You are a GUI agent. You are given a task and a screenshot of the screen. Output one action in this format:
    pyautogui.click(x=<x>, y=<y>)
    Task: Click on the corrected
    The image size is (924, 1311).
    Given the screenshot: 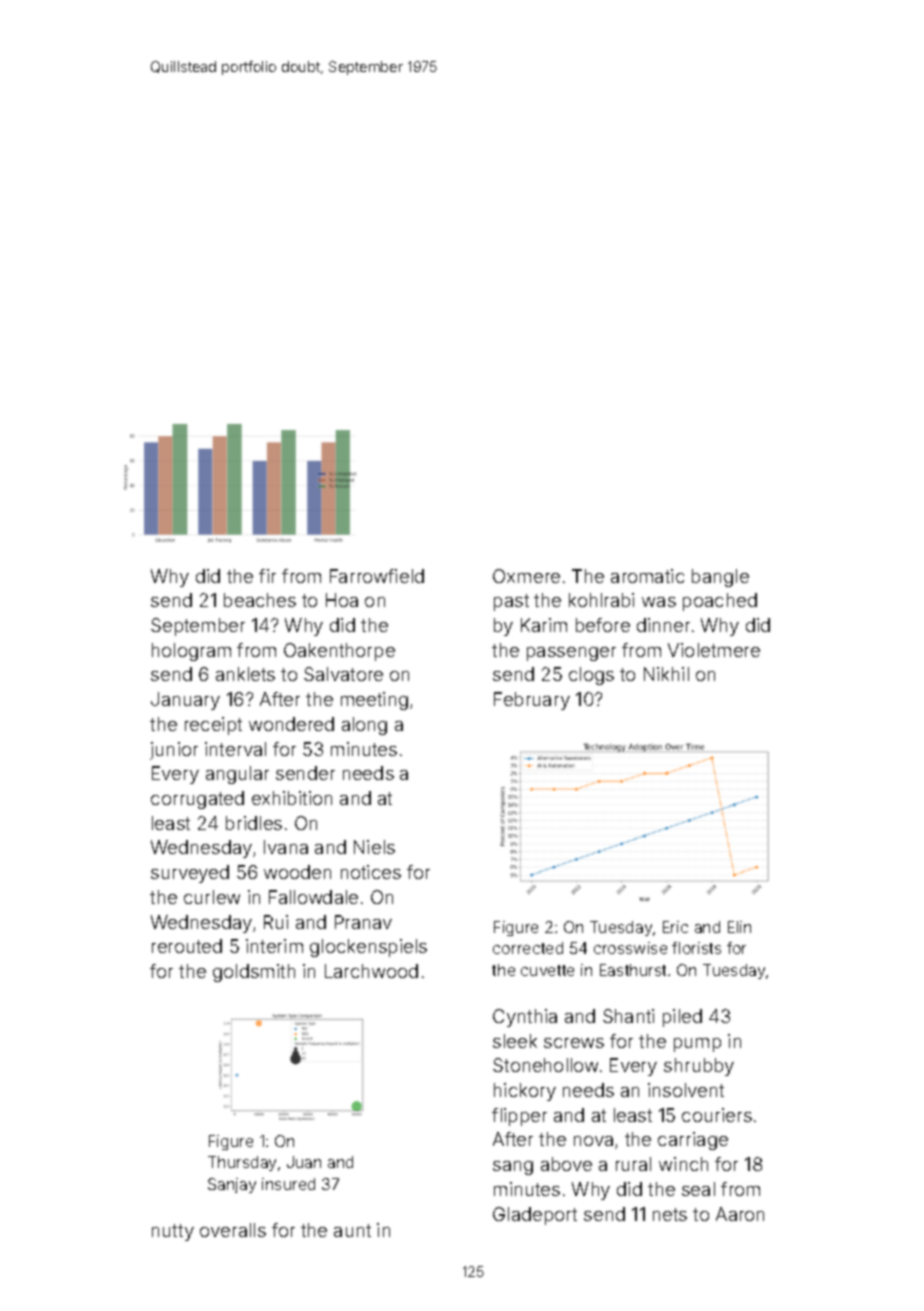 What is the action you would take?
    pyautogui.click(x=528, y=948)
